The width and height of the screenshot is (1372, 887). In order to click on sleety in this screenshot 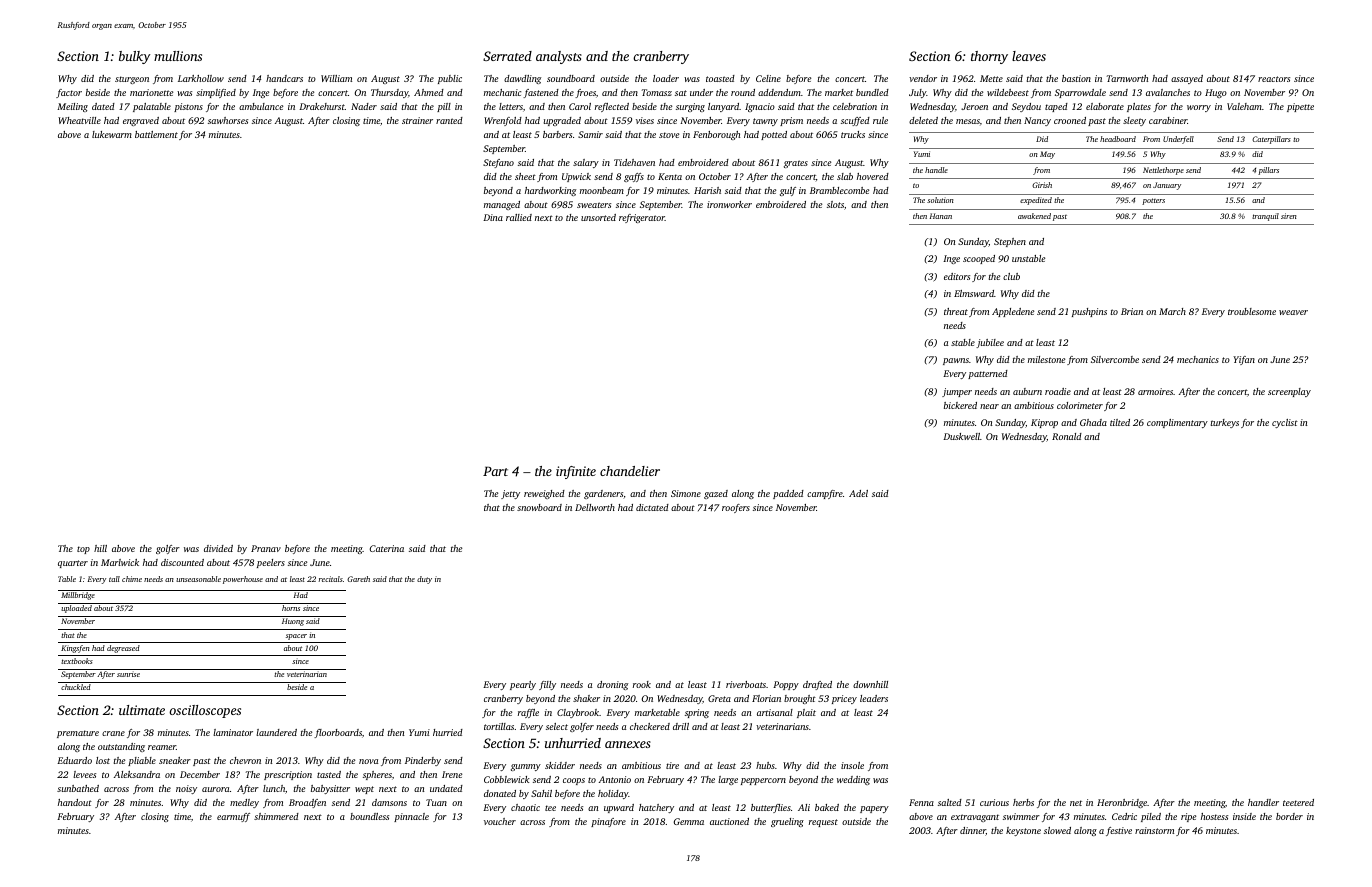, I will do `click(1134, 121)`.
